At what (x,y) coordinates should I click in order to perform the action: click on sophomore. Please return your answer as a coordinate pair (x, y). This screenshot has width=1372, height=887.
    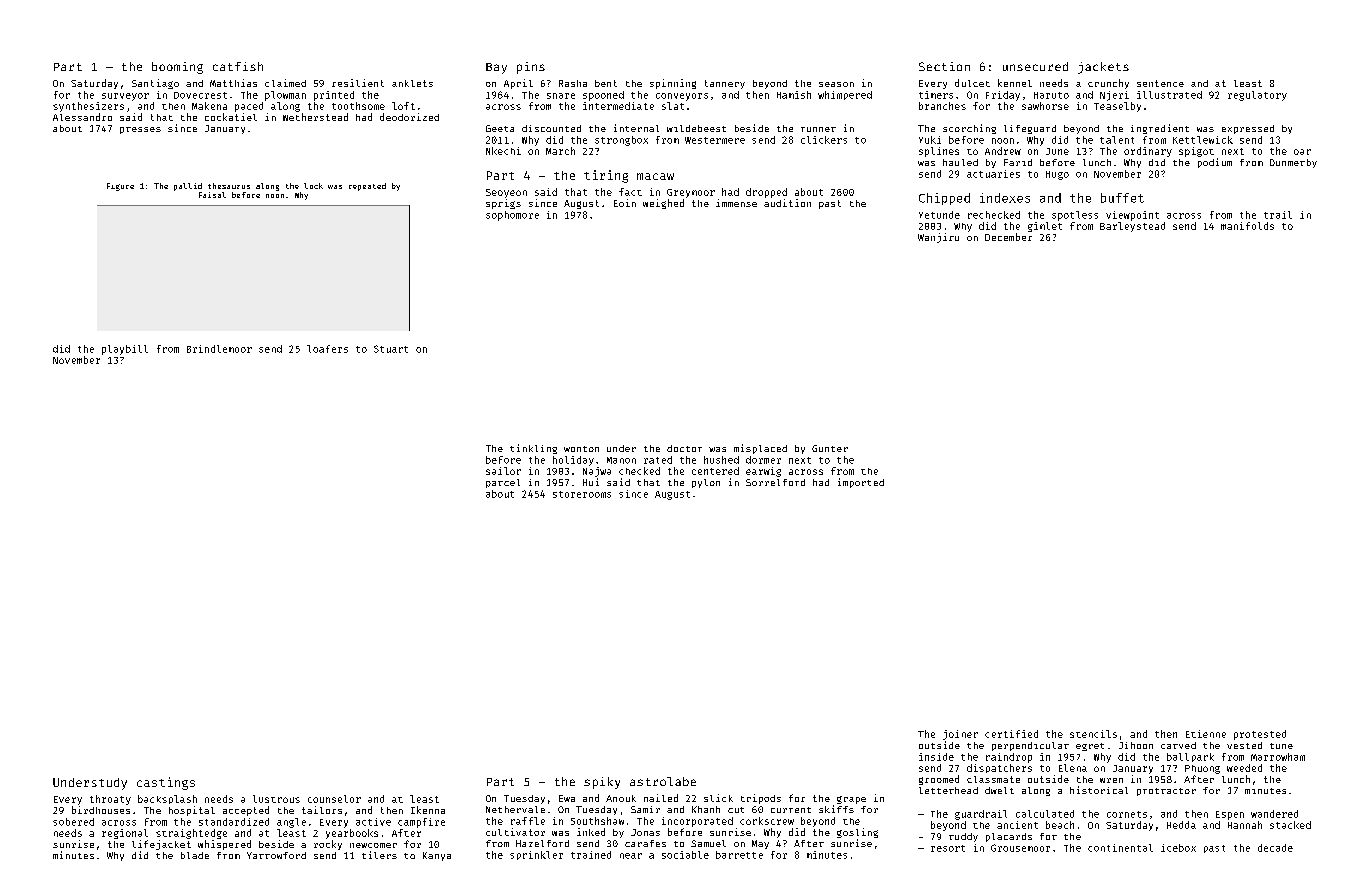
    Looking at the image, I should click on (512, 216).
